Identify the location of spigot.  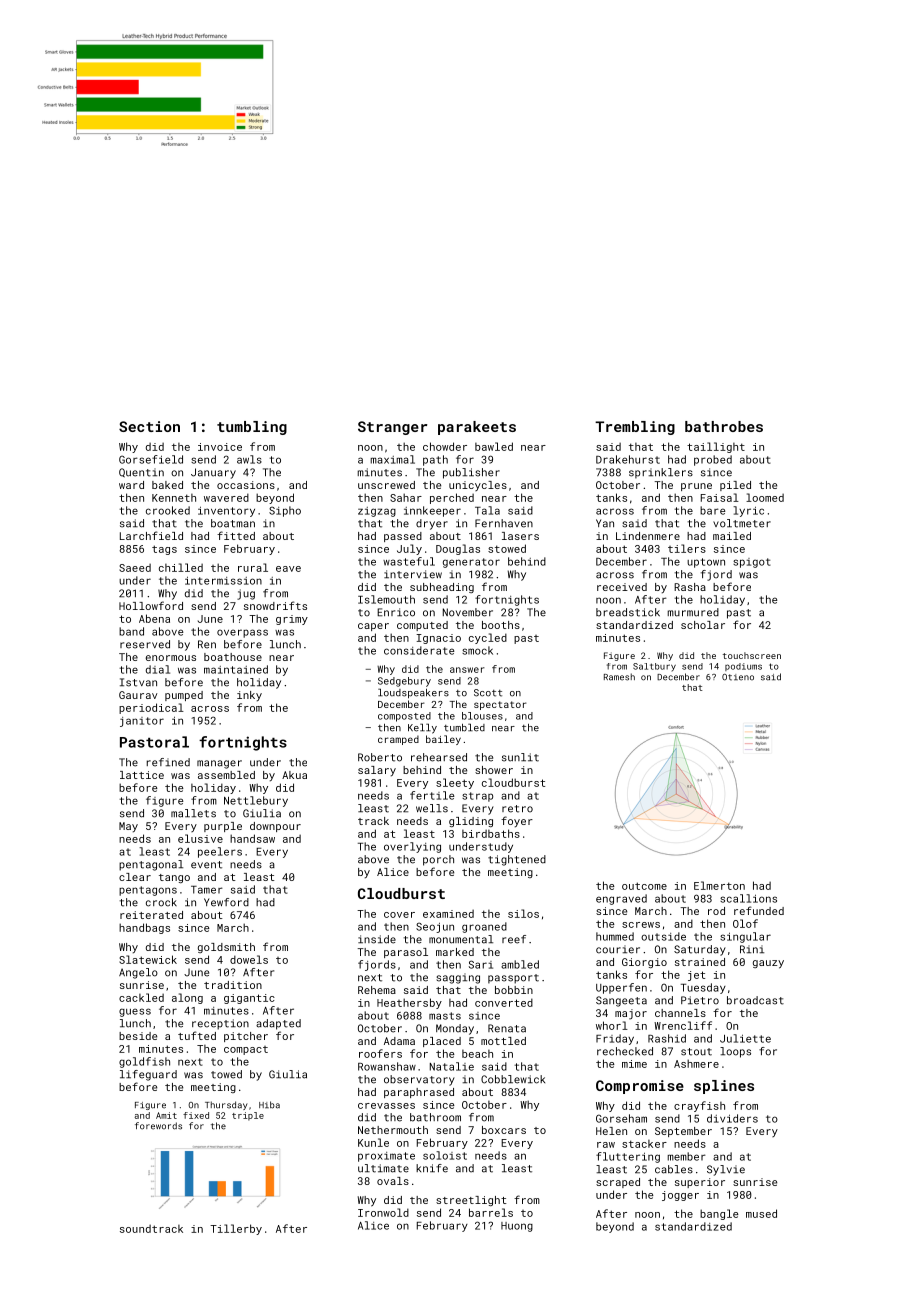
(752, 563).
